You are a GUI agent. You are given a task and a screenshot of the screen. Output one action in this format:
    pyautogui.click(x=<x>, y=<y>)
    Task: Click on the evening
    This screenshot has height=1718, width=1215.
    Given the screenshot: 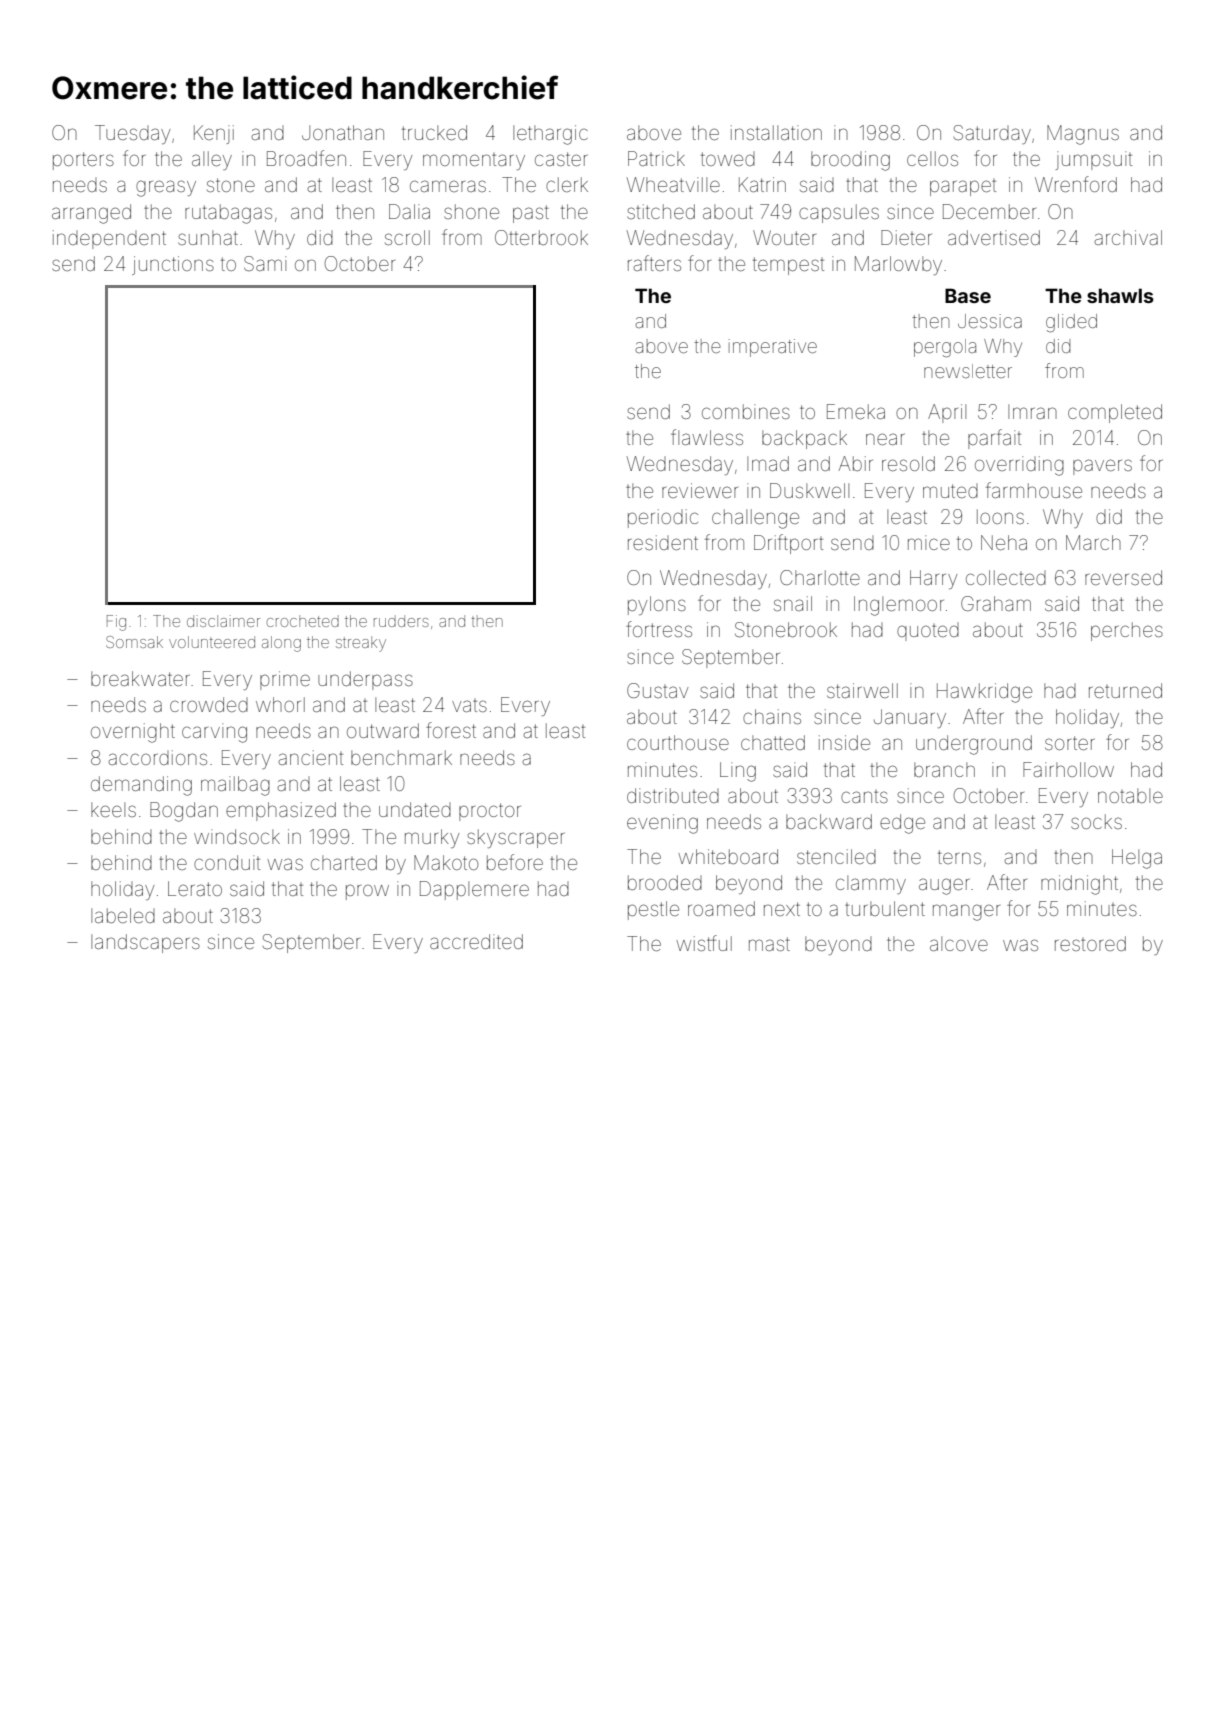 What is the action you would take?
    pyautogui.click(x=662, y=824)
